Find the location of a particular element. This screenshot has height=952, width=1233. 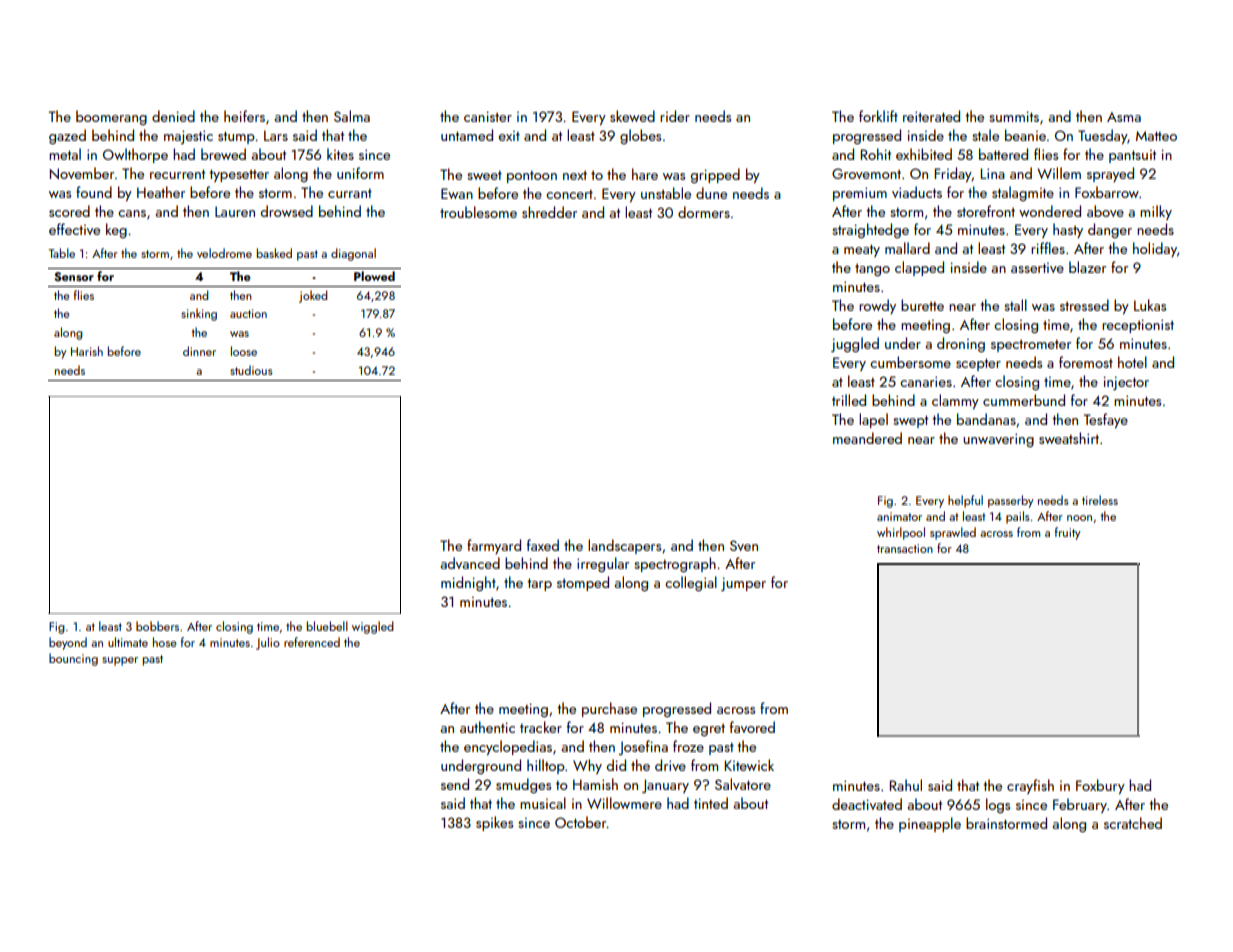

canister is located at coordinates (488, 116).
